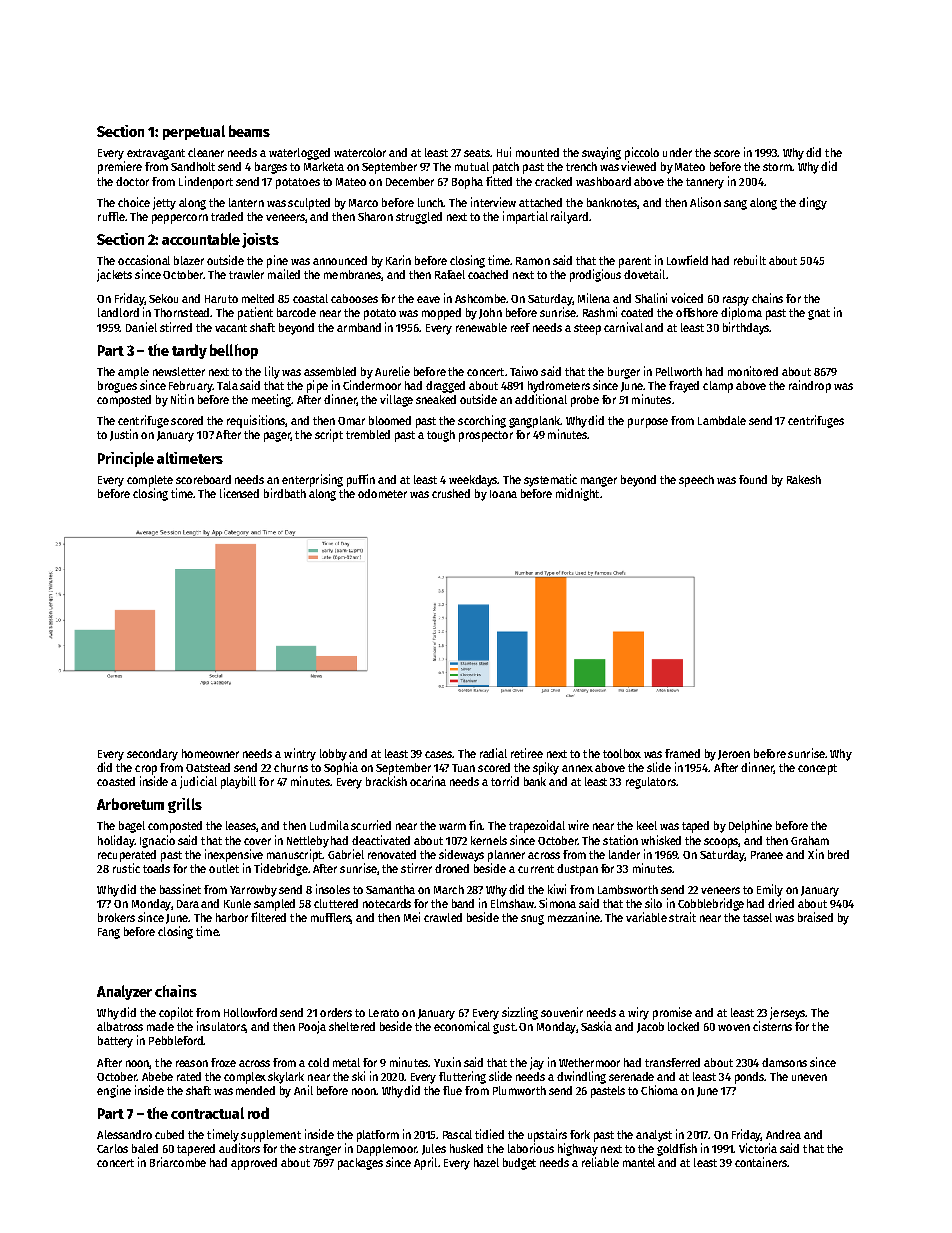  What do you see at coordinates (677, 152) in the page?
I see `under` at bounding box center [677, 152].
